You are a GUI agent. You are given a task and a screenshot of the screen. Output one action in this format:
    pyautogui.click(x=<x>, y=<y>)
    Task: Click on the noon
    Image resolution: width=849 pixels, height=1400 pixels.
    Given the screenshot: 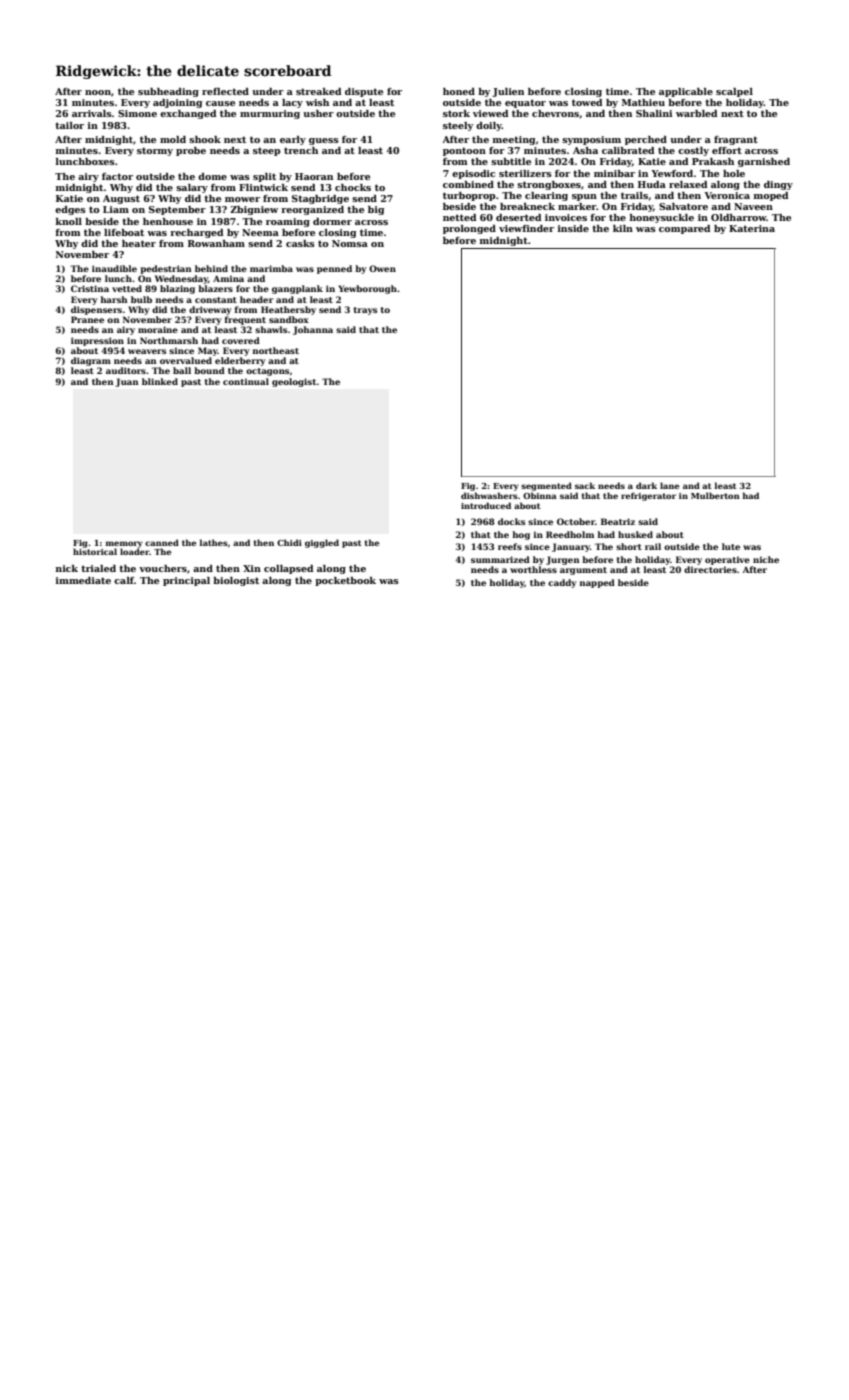 What is the action you would take?
    pyautogui.click(x=98, y=92)
